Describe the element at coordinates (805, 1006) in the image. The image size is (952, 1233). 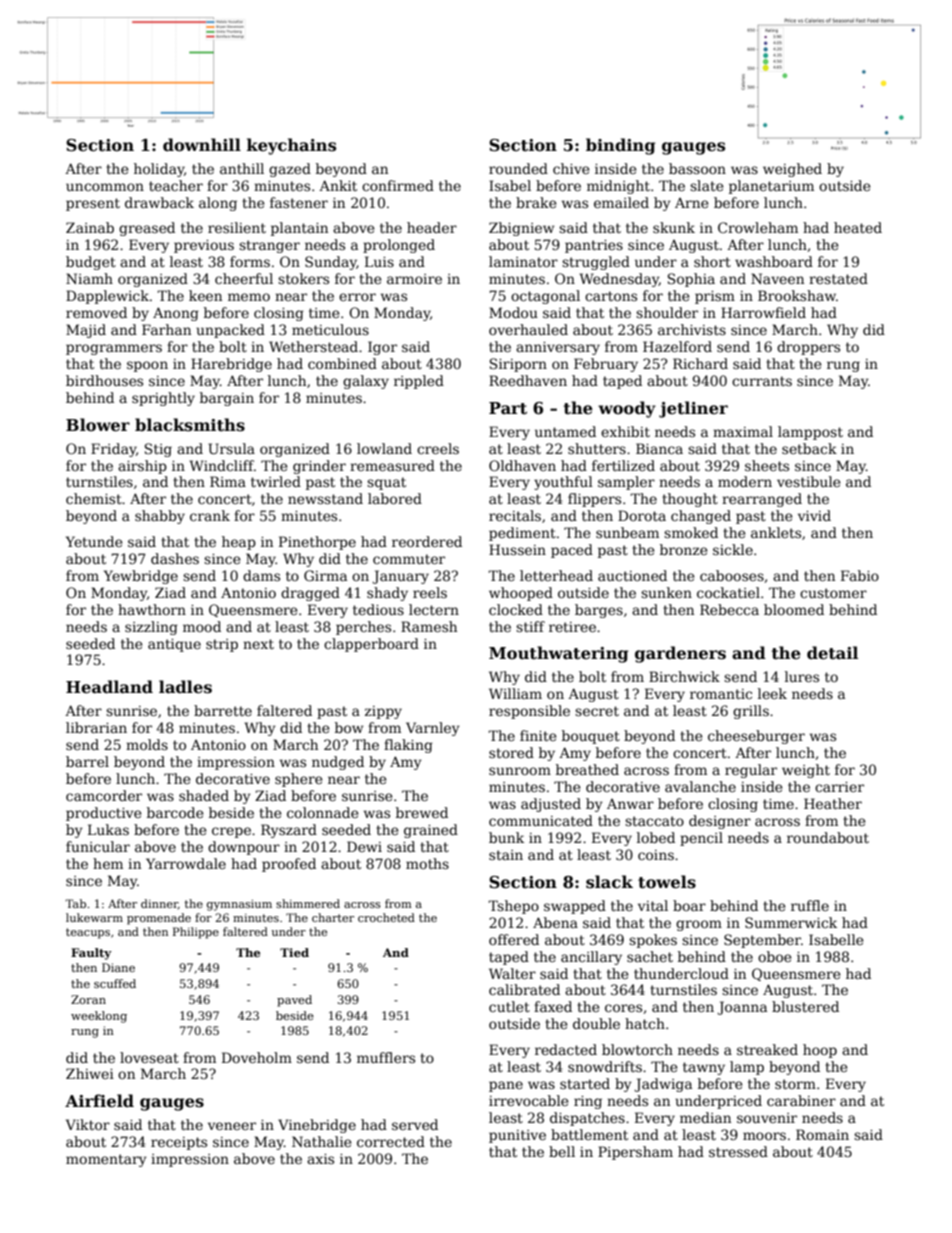
I see `blustered` at that location.
